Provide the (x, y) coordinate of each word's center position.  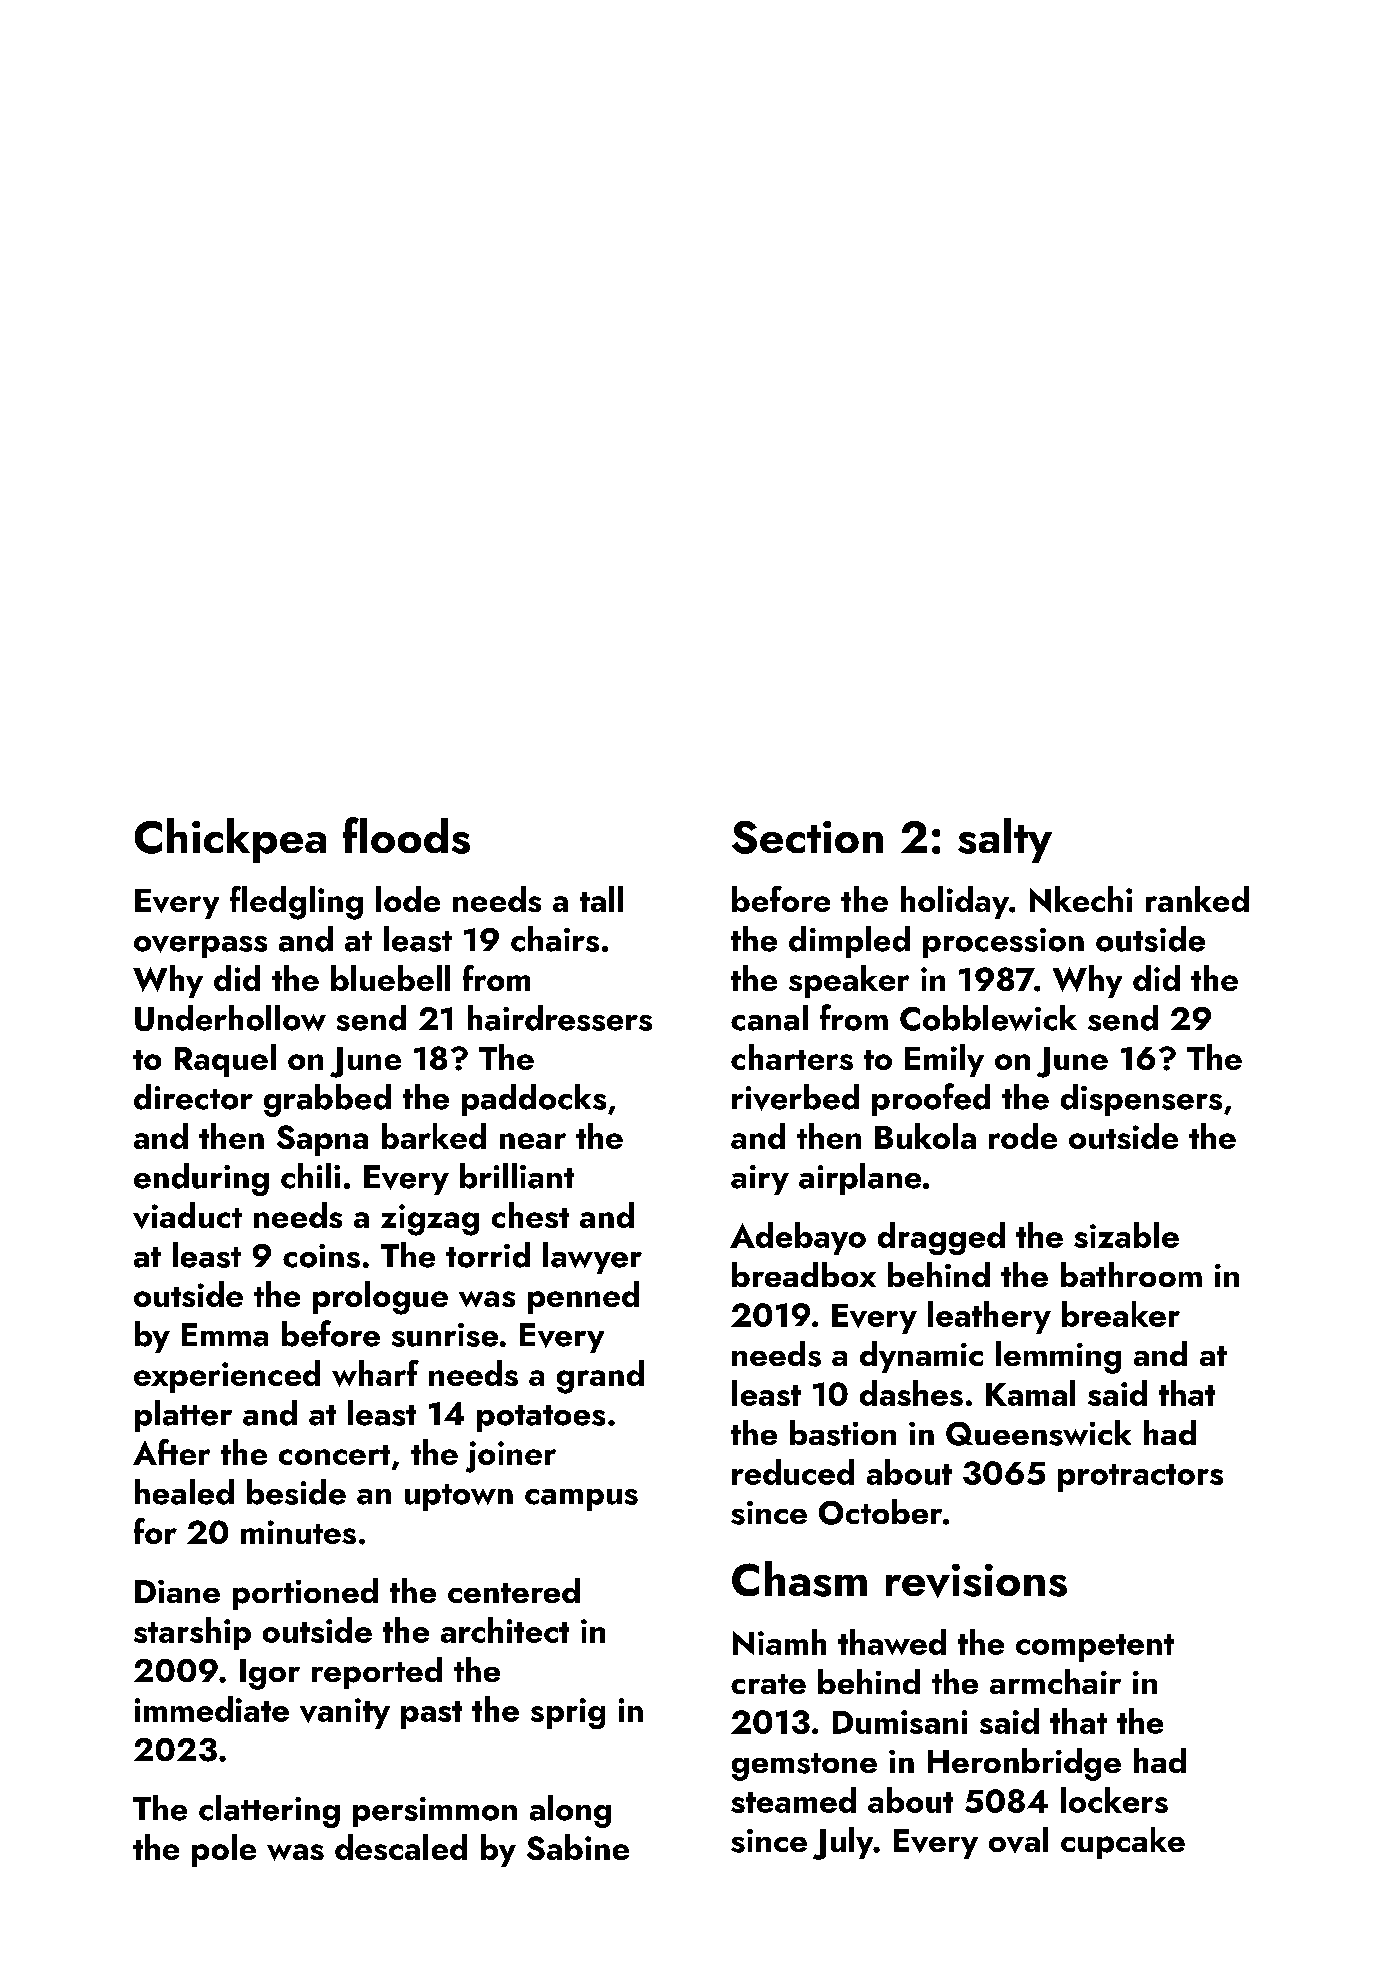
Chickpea (230, 840)
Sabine (578, 1847)
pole (224, 1850)
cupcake (1123, 1843)
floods (406, 835)
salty (1005, 840)
